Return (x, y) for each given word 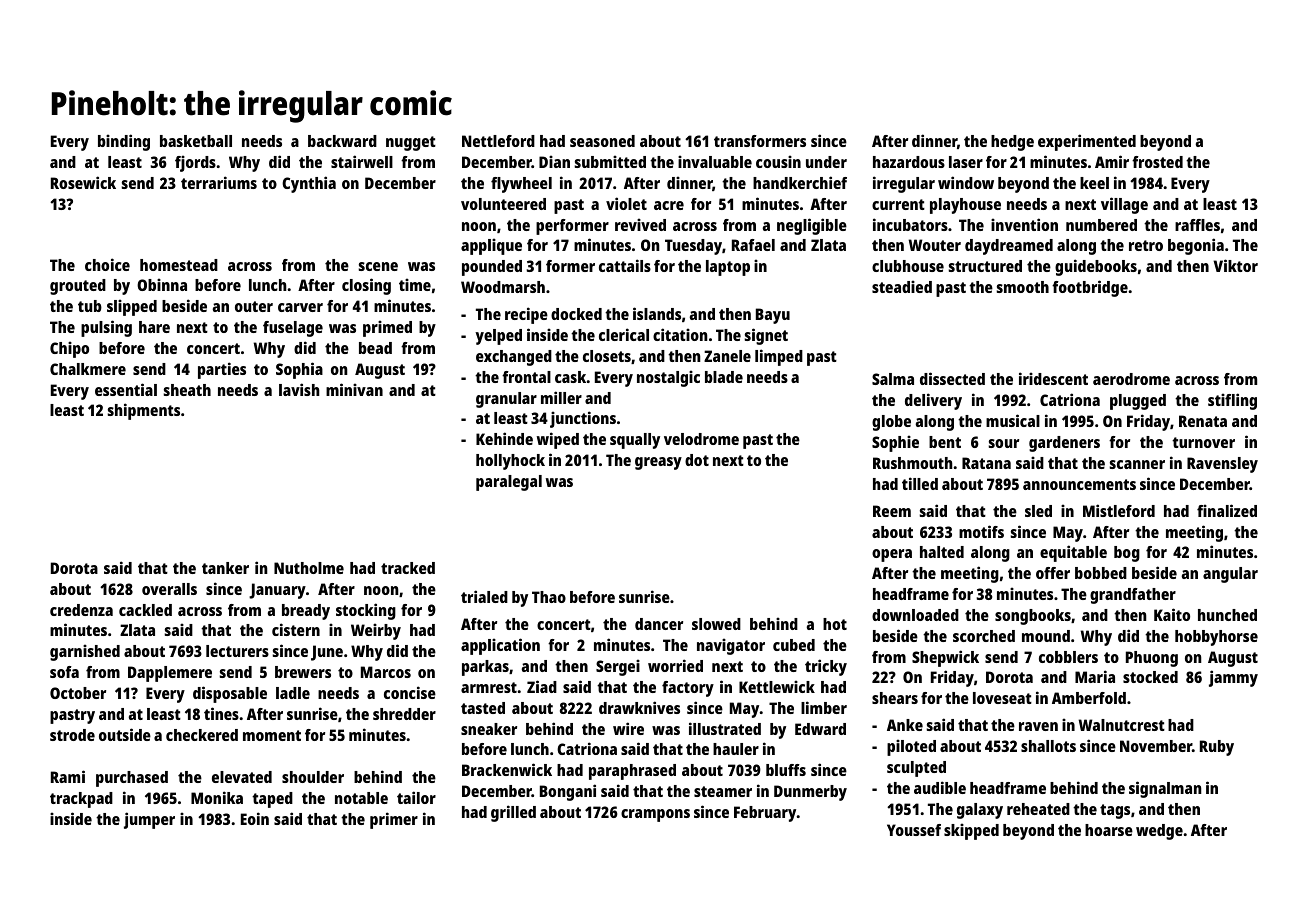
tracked (408, 568)
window (966, 182)
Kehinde (504, 438)
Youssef (914, 830)
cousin (778, 161)
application (500, 646)
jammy (1233, 678)
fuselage (293, 329)
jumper (149, 820)
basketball (196, 141)
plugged (1138, 402)
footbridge (1090, 288)
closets (607, 356)
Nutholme (309, 568)
